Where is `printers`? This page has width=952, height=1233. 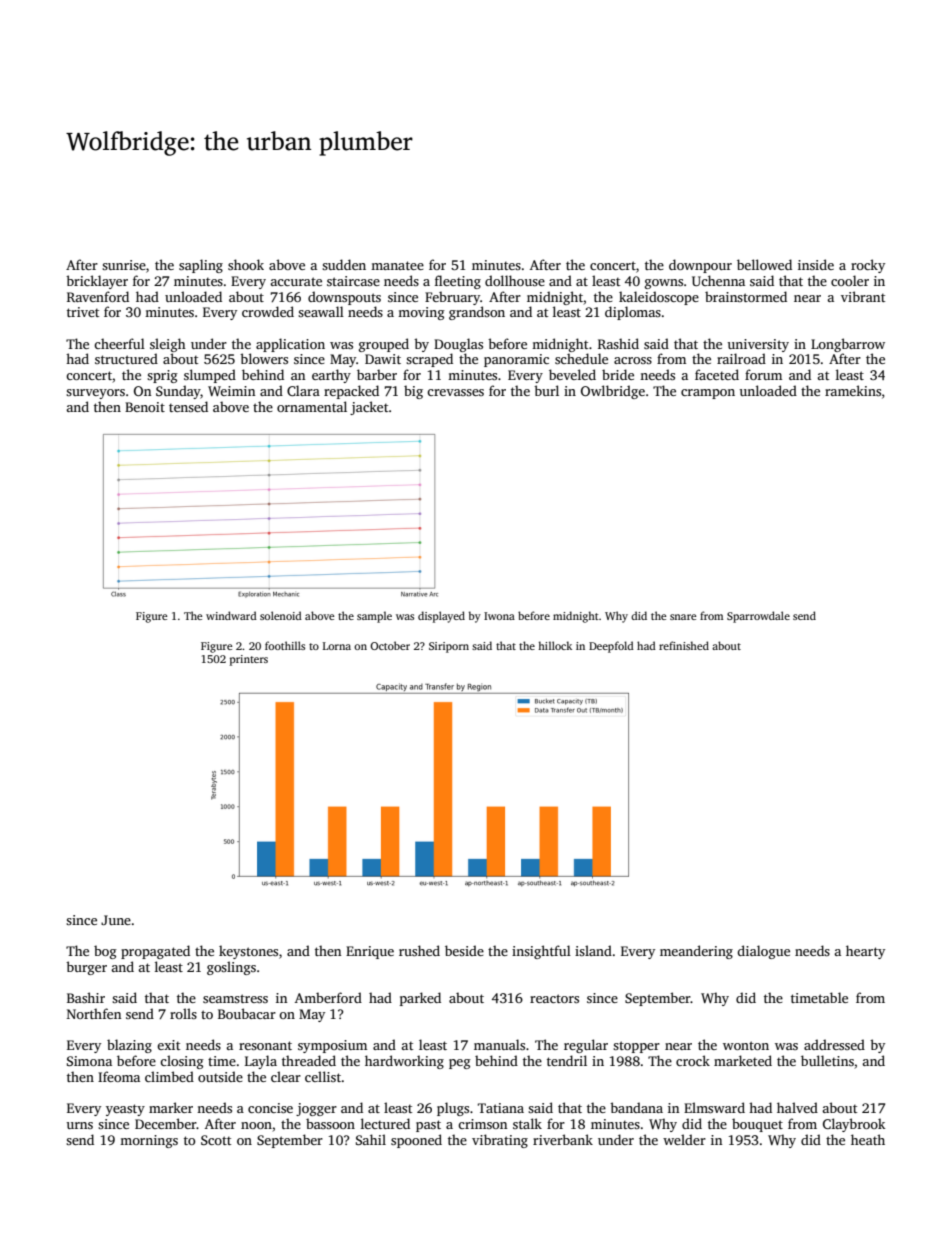
printers is located at coordinates (249, 660).
